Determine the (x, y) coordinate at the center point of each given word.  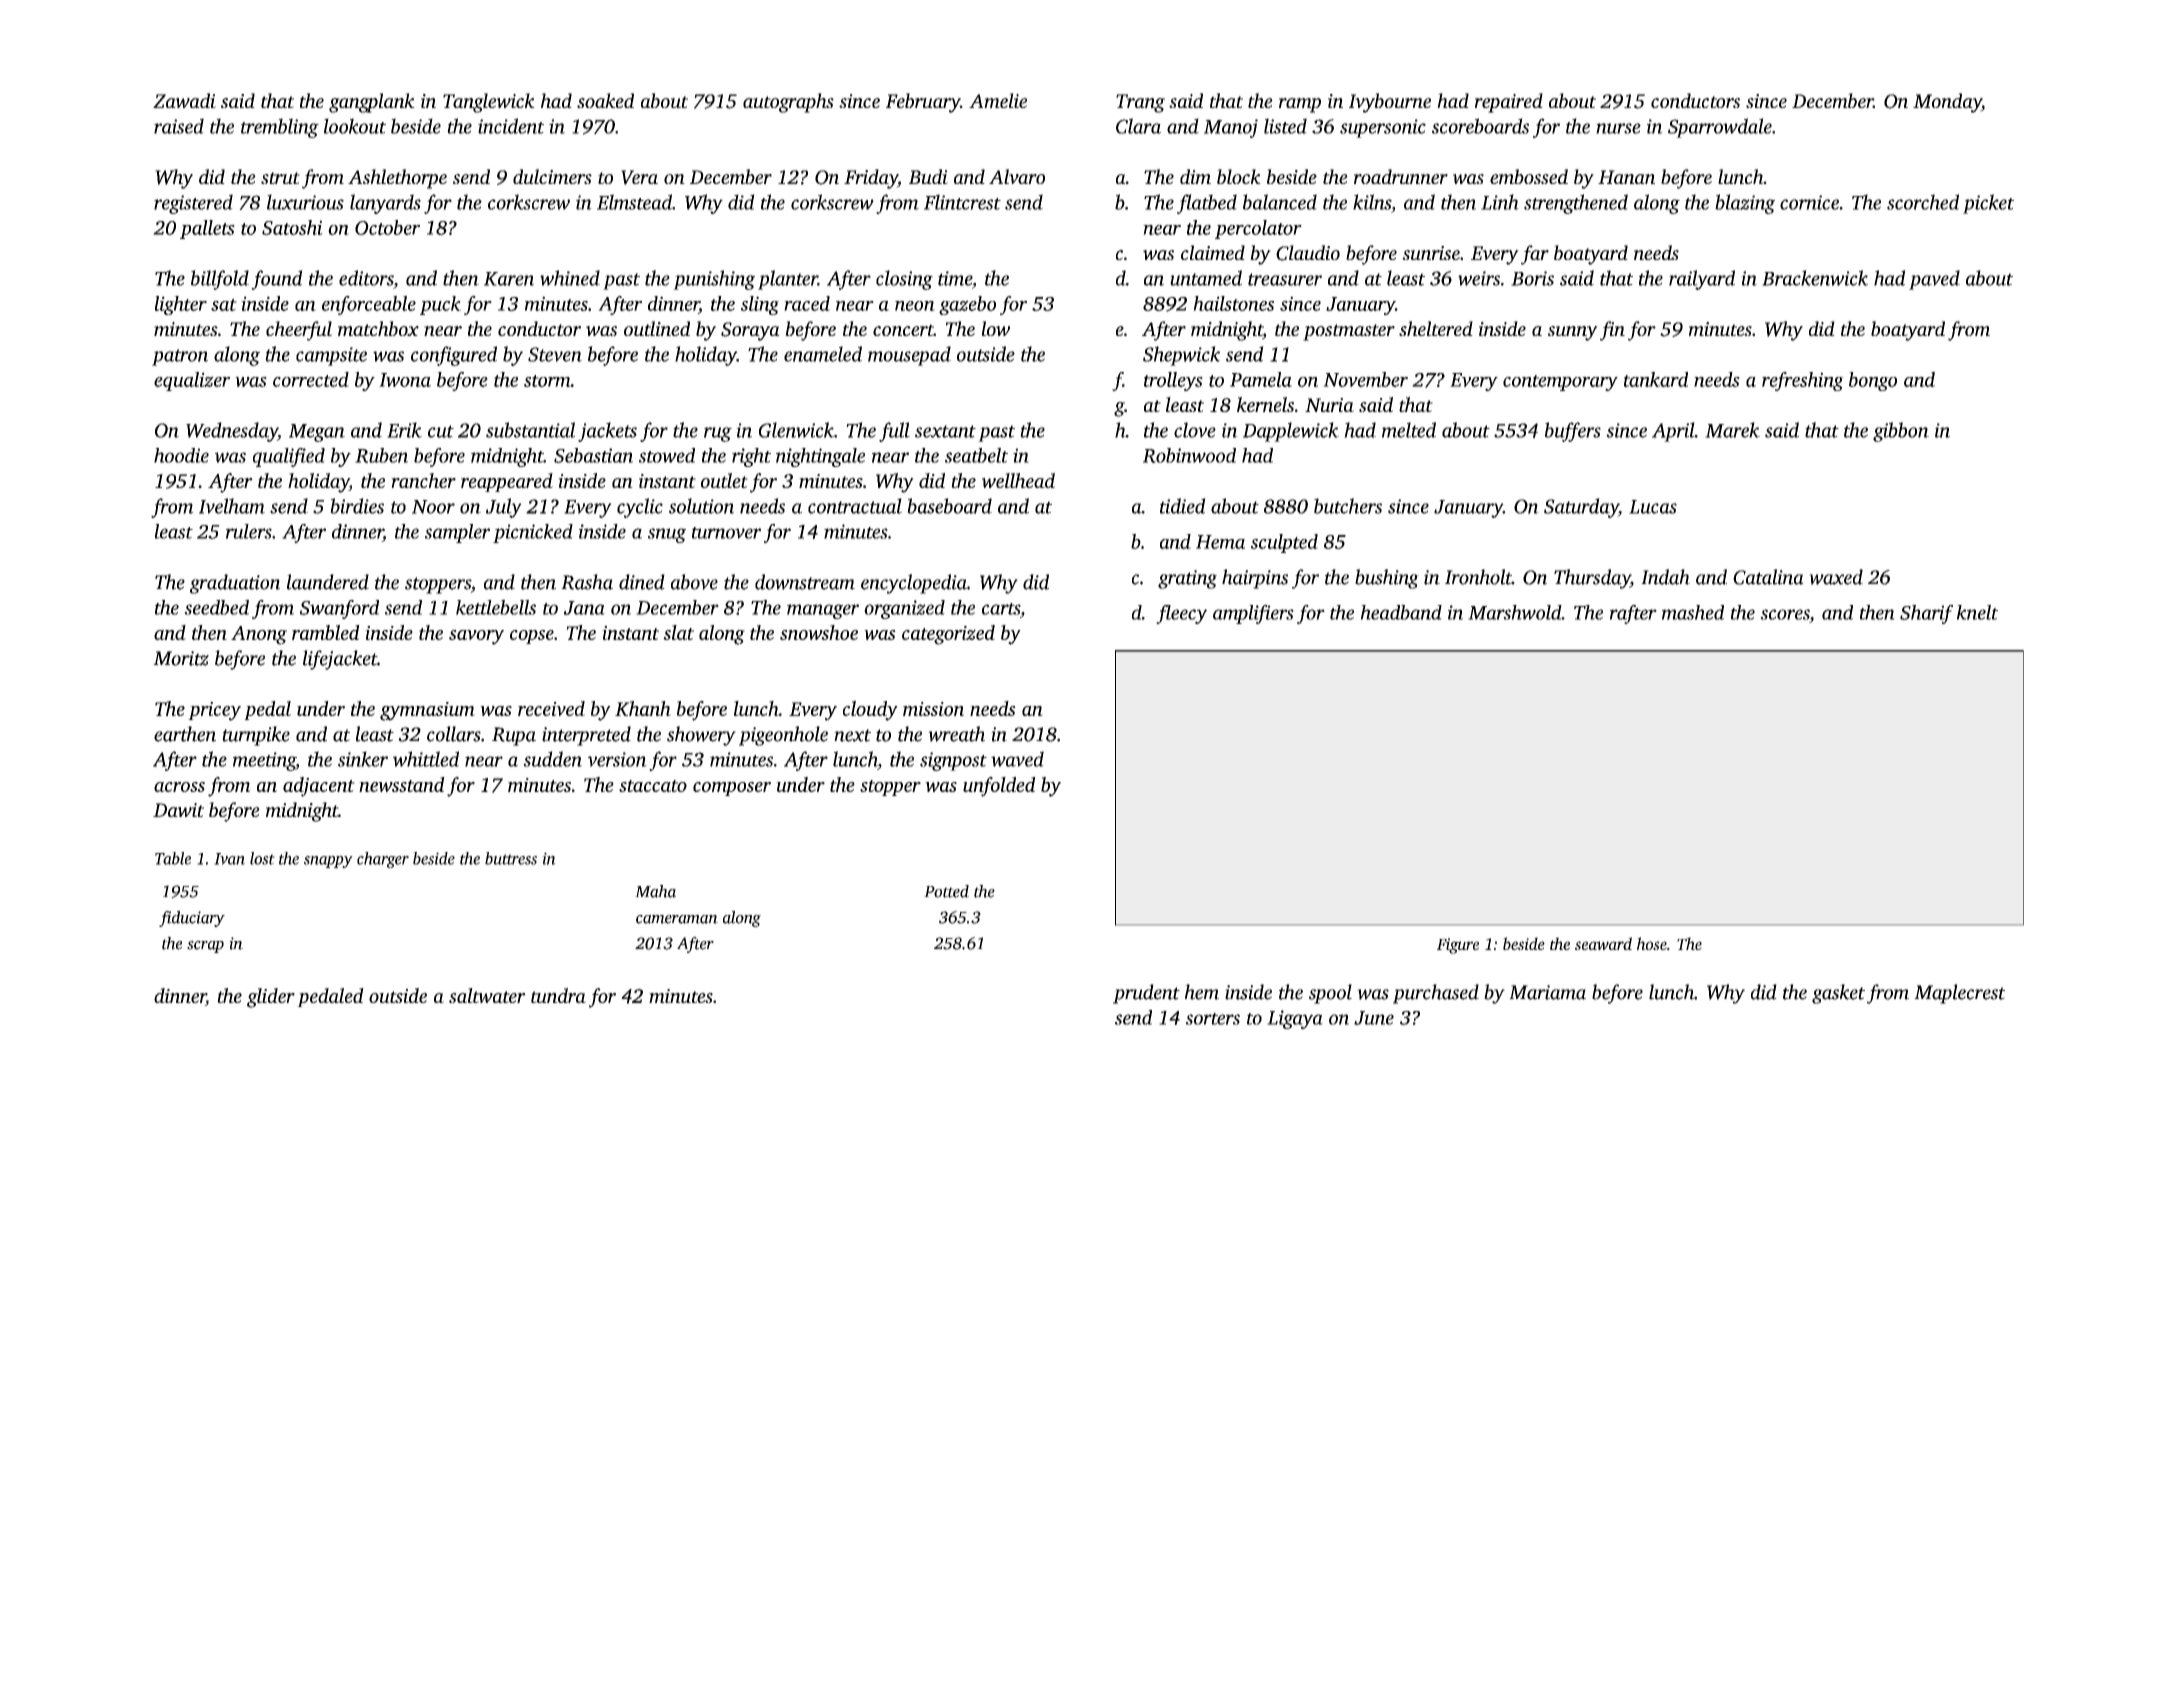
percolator (1258, 229)
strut (280, 178)
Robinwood (1189, 455)
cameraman (677, 919)
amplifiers (1253, 614)
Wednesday (232, 432)
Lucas (1653, 507)
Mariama (1547, 992)
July (504, 508)
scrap (205, 947)
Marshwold (1515, 612)
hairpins (1255, 579)
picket (1988, 204)
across (179, 787)
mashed (1693, 612)
